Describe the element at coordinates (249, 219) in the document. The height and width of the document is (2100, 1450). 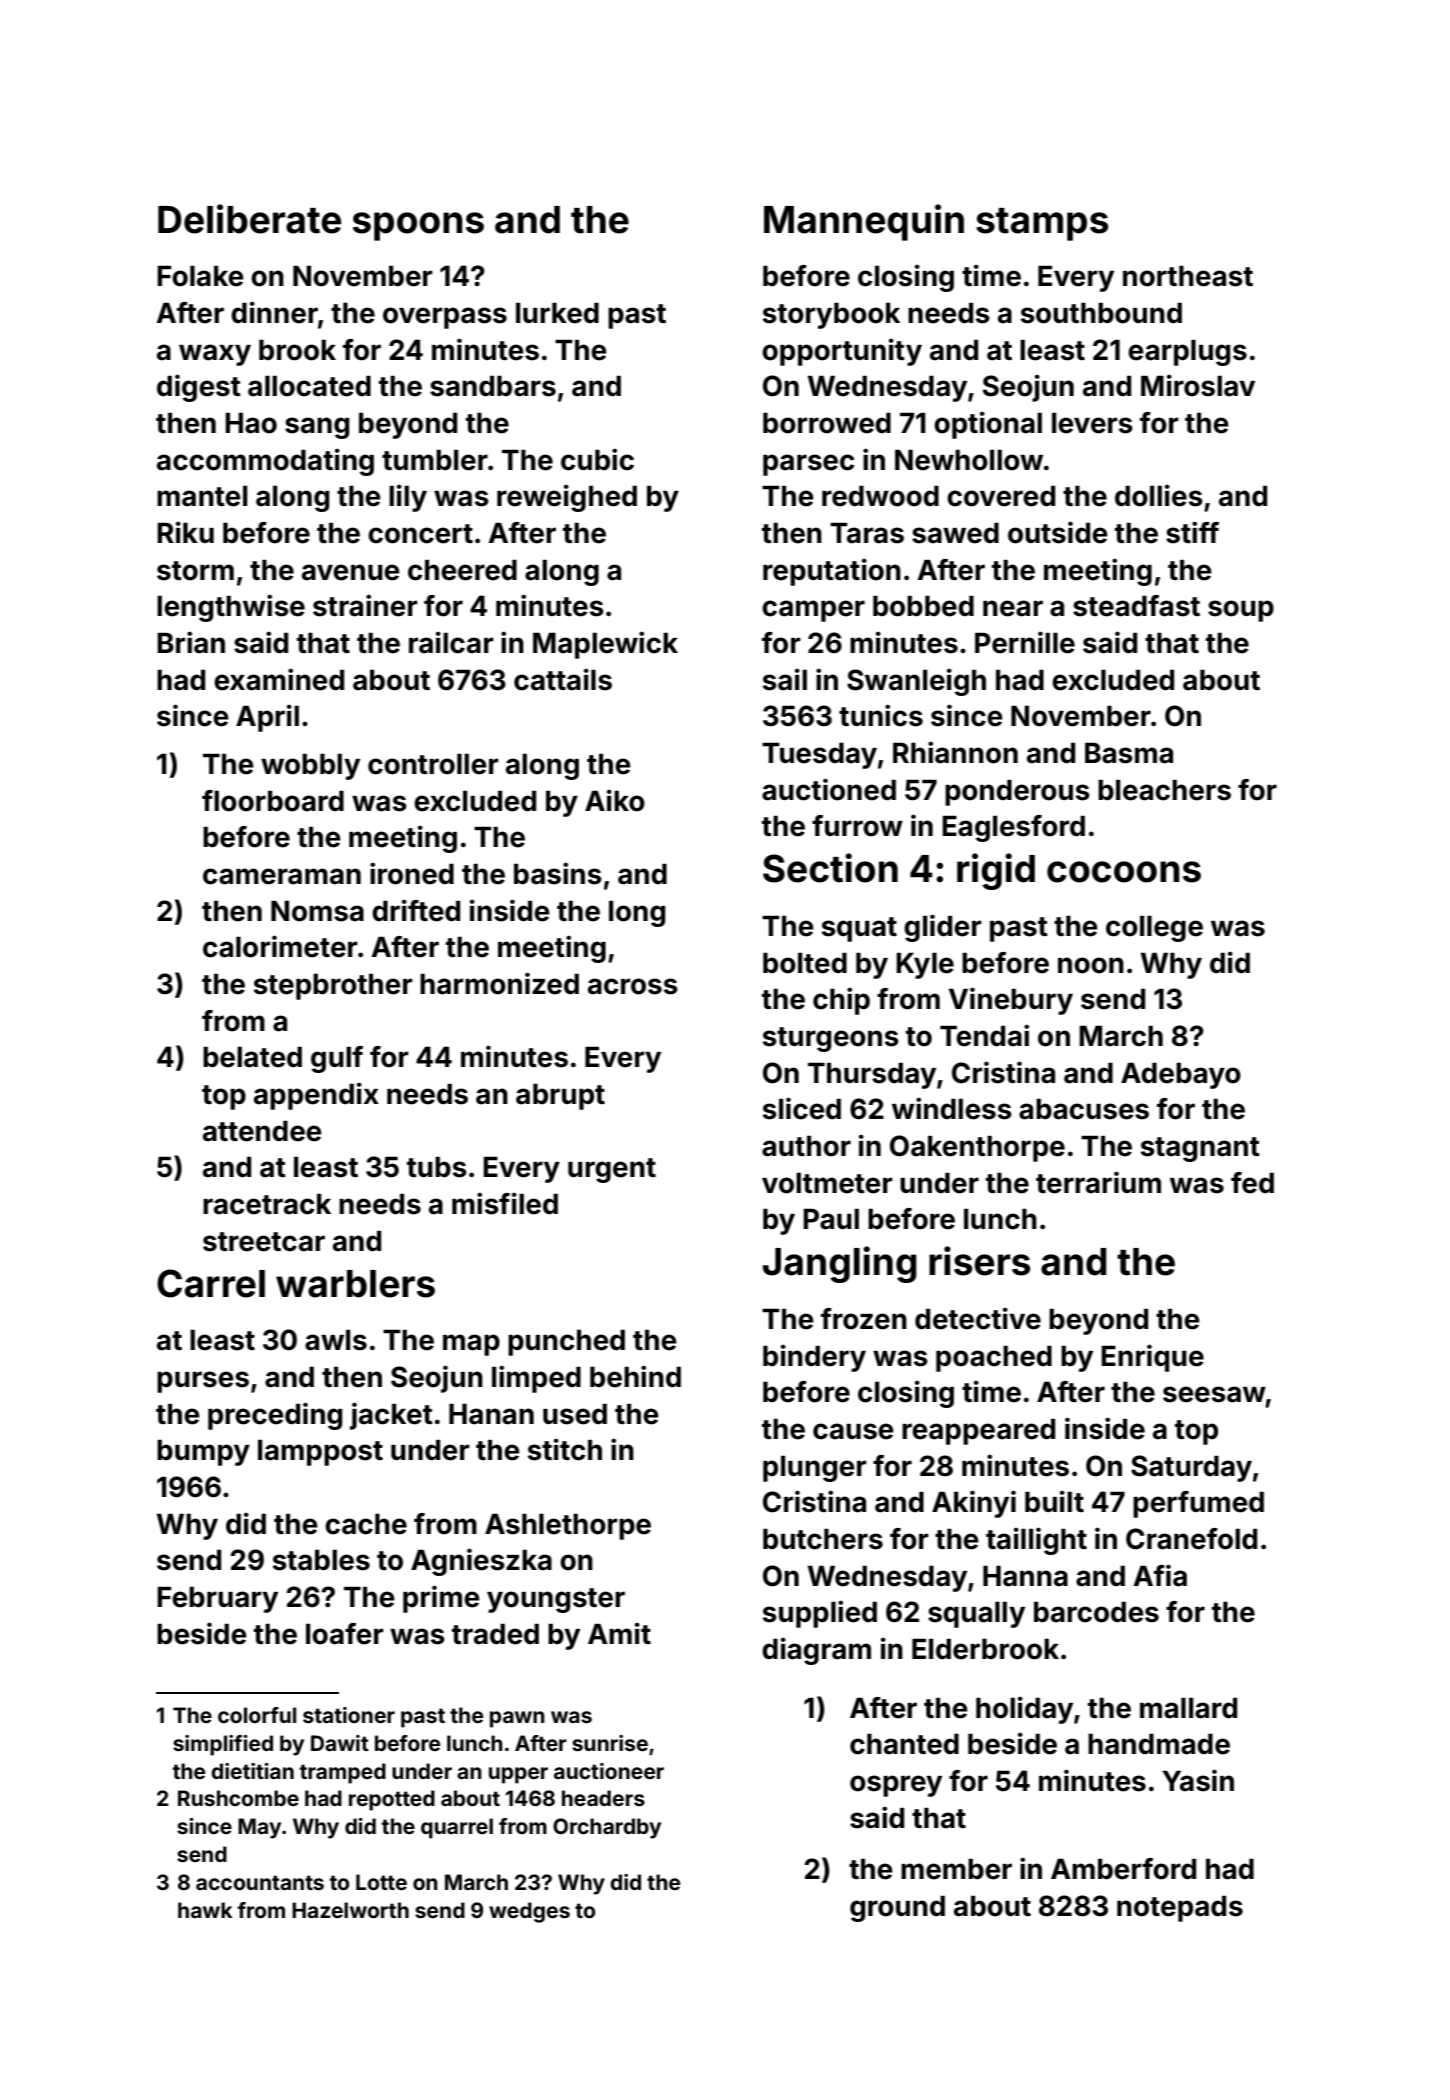
I see `Deliberate` at that location.
